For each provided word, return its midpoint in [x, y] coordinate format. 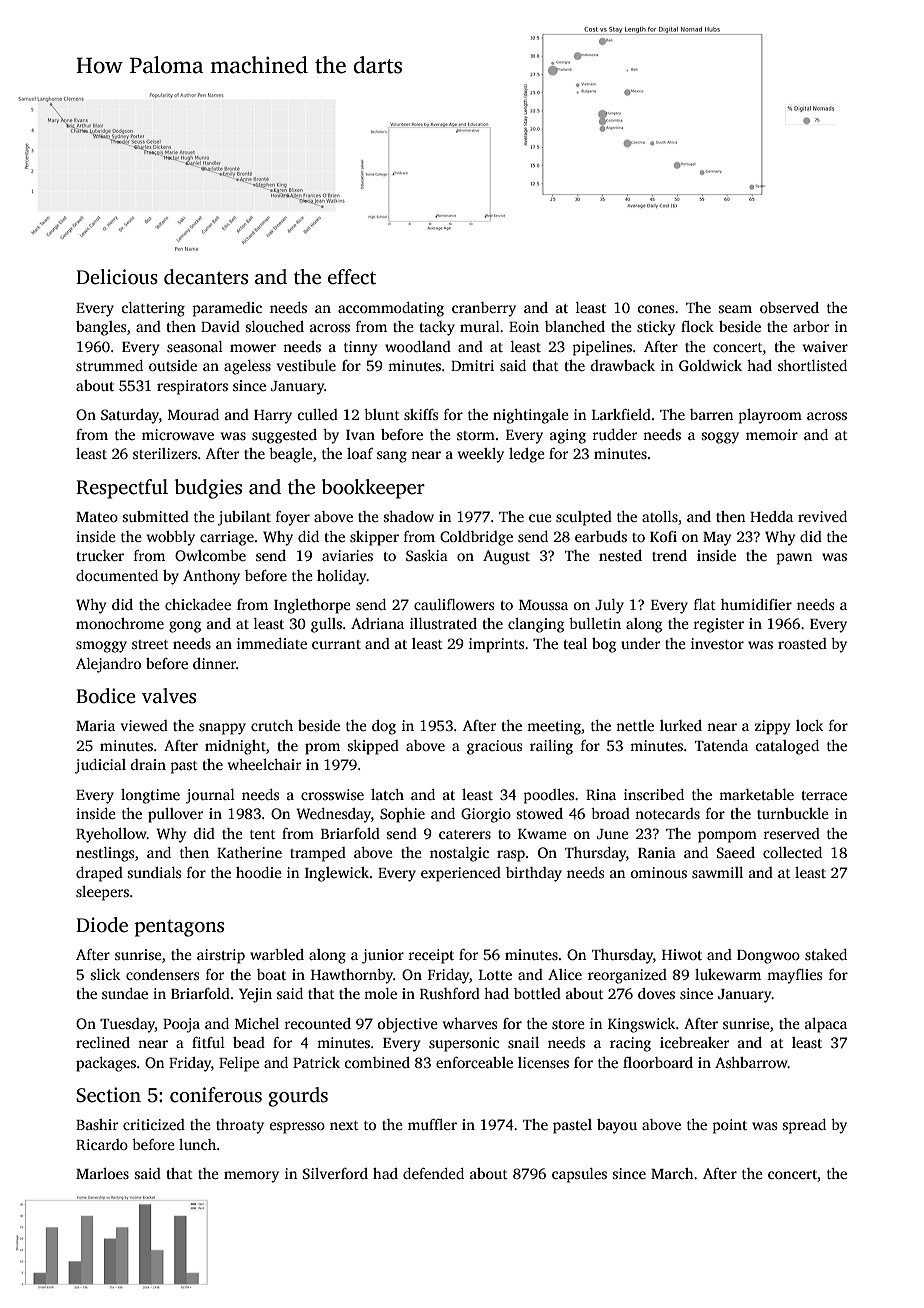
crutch [272, 725]
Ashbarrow [751, 1062]
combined [377, 1062]
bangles [101, 328]
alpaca [826, 1025]
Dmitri [472, 365]
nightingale [531, 416]
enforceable [474, 1062]
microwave [178, 434]
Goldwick [710, 365]
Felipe [239, 1064]
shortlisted [812, 365]
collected [792, 852]
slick [105, 974]
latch [387, 794]
